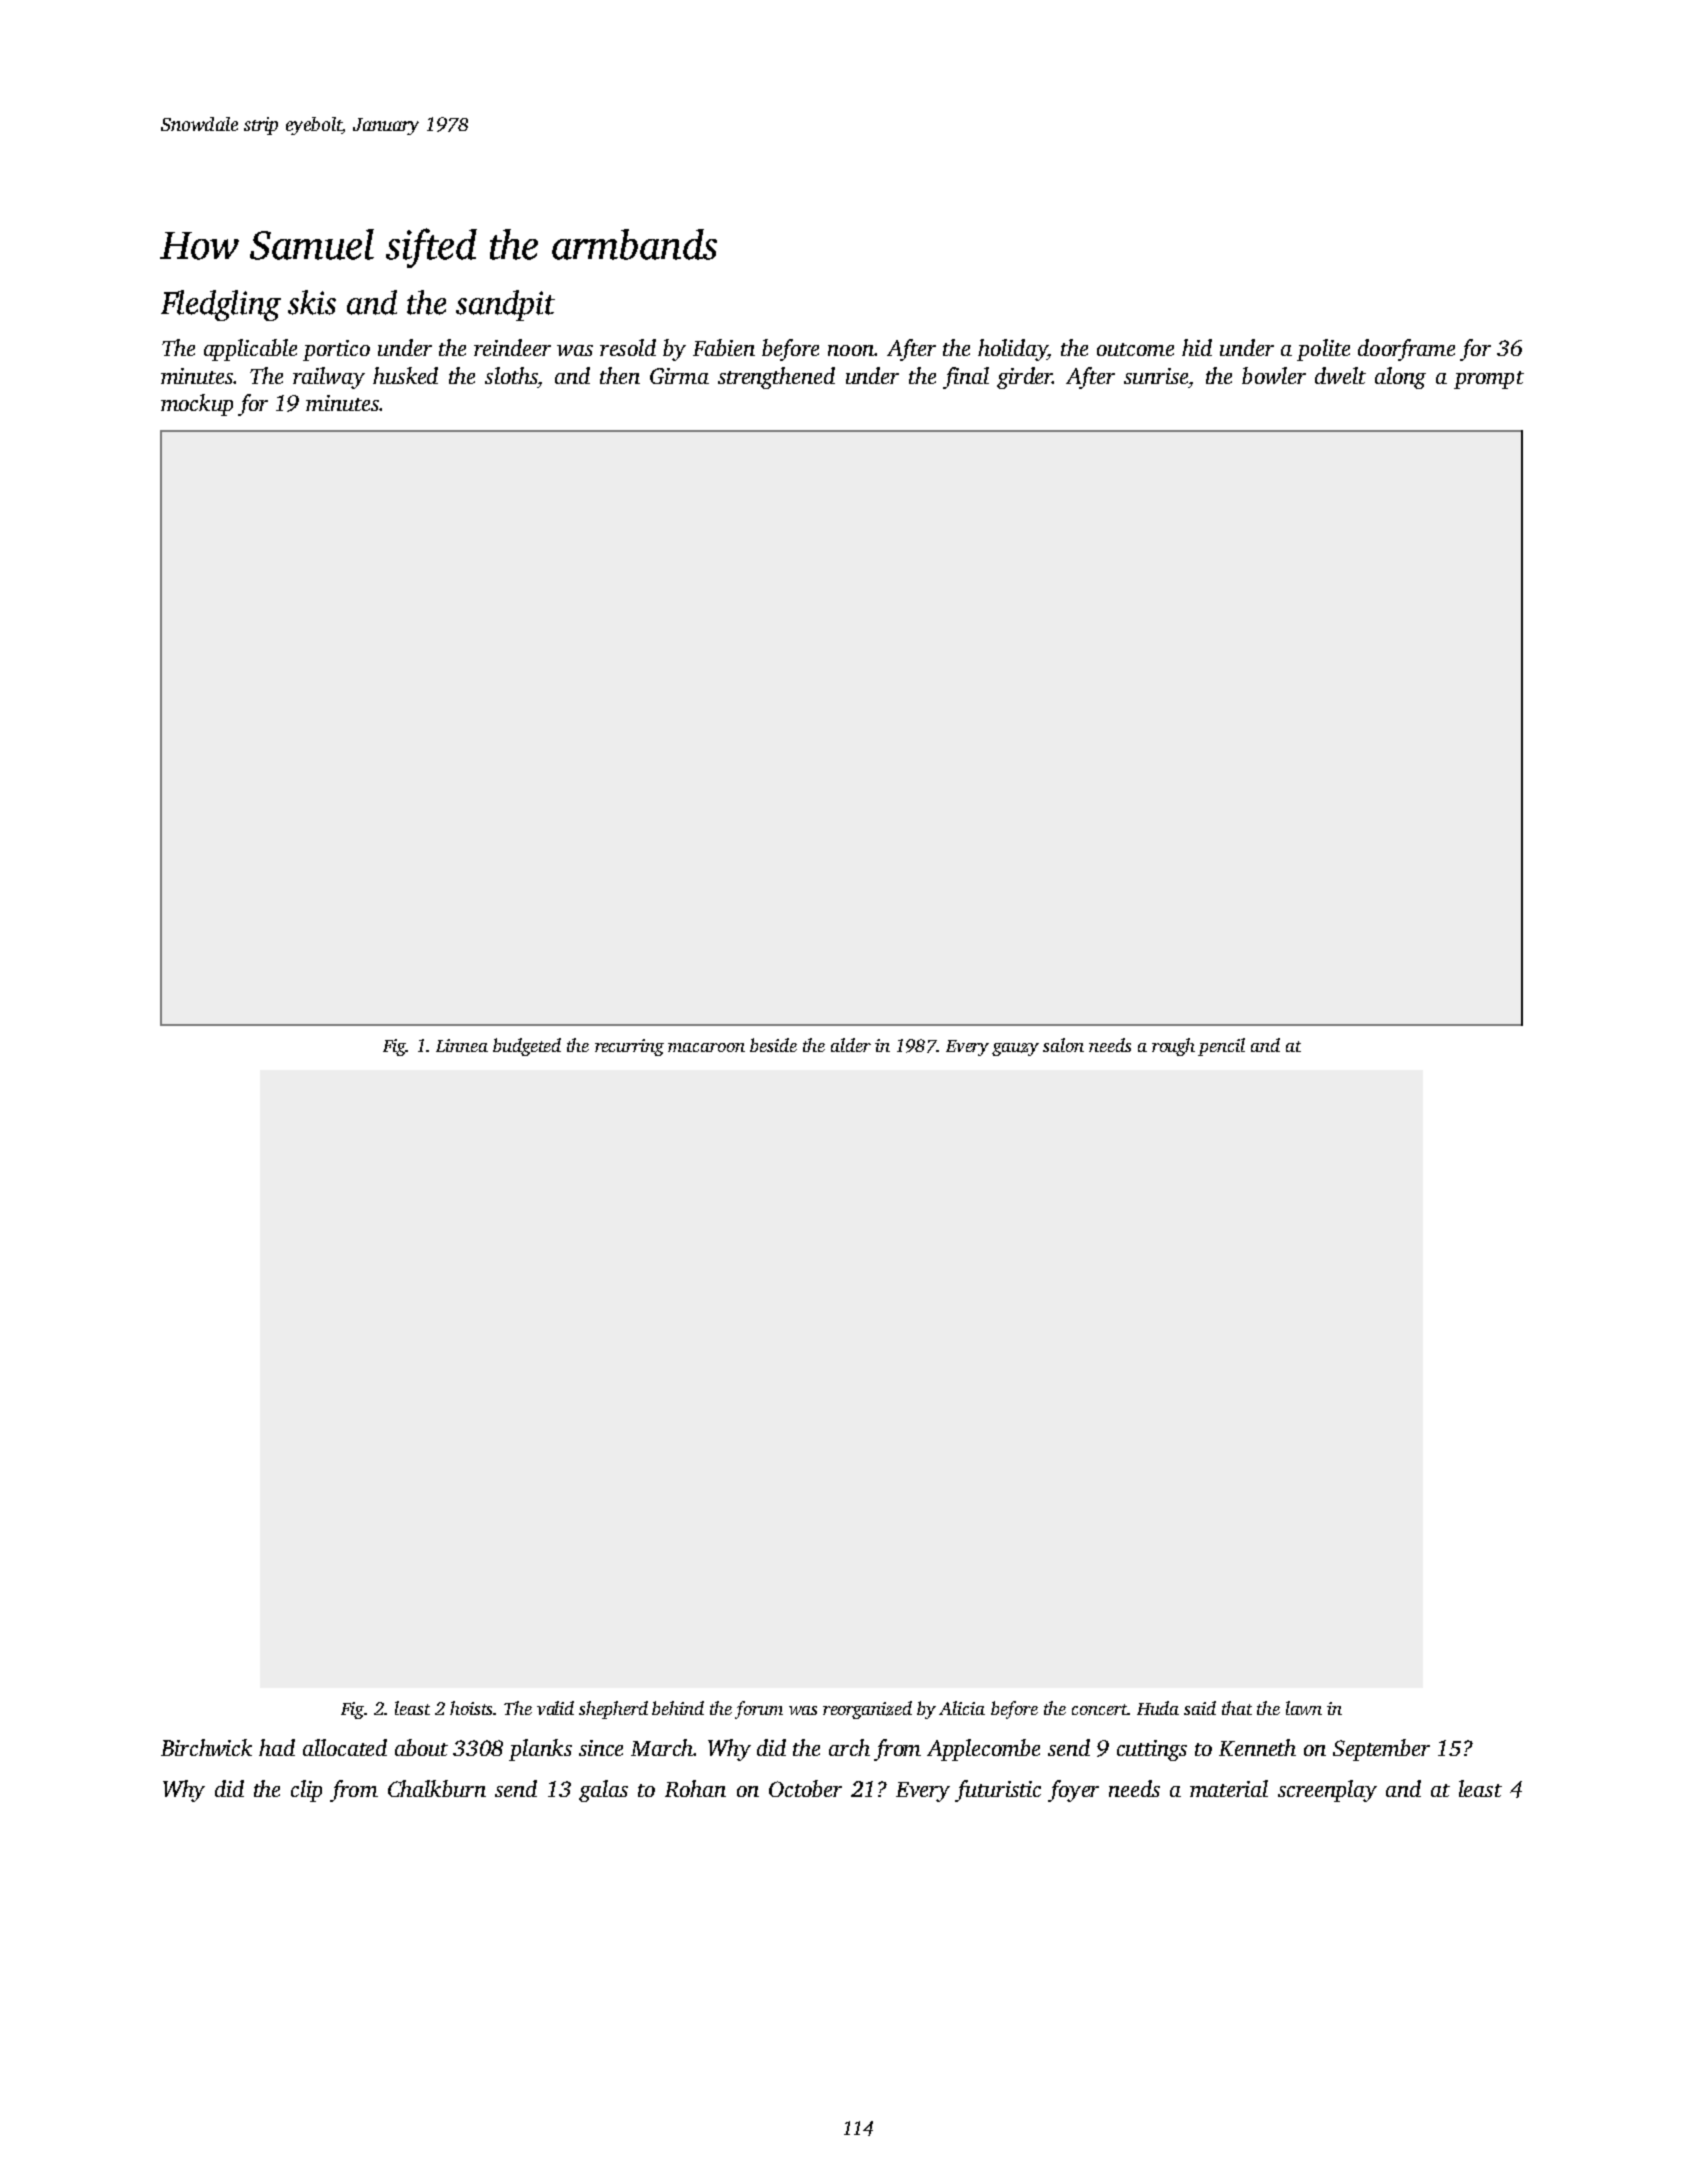  I want to click on along, so click(1400, 378).
